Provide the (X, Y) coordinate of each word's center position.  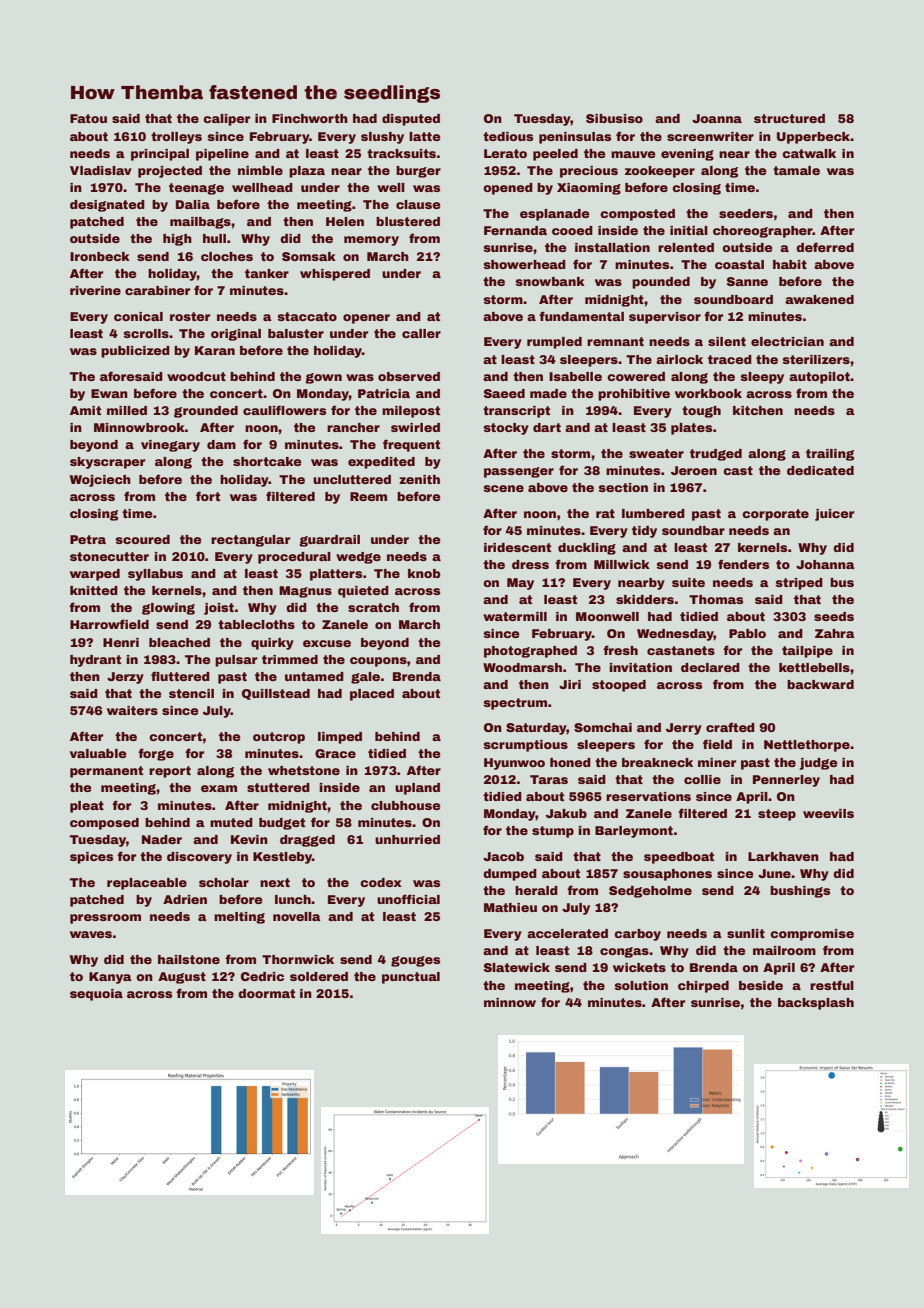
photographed (530, 652)
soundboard (733, 299)
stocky (506, 429)
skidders (645, 599)
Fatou (88, 118)
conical (138, 316)
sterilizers (816, 359)
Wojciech (100, 481)
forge (156, 754)
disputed (411, 120)
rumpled (554, 343)
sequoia (96, 995)
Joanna (717, 118)
